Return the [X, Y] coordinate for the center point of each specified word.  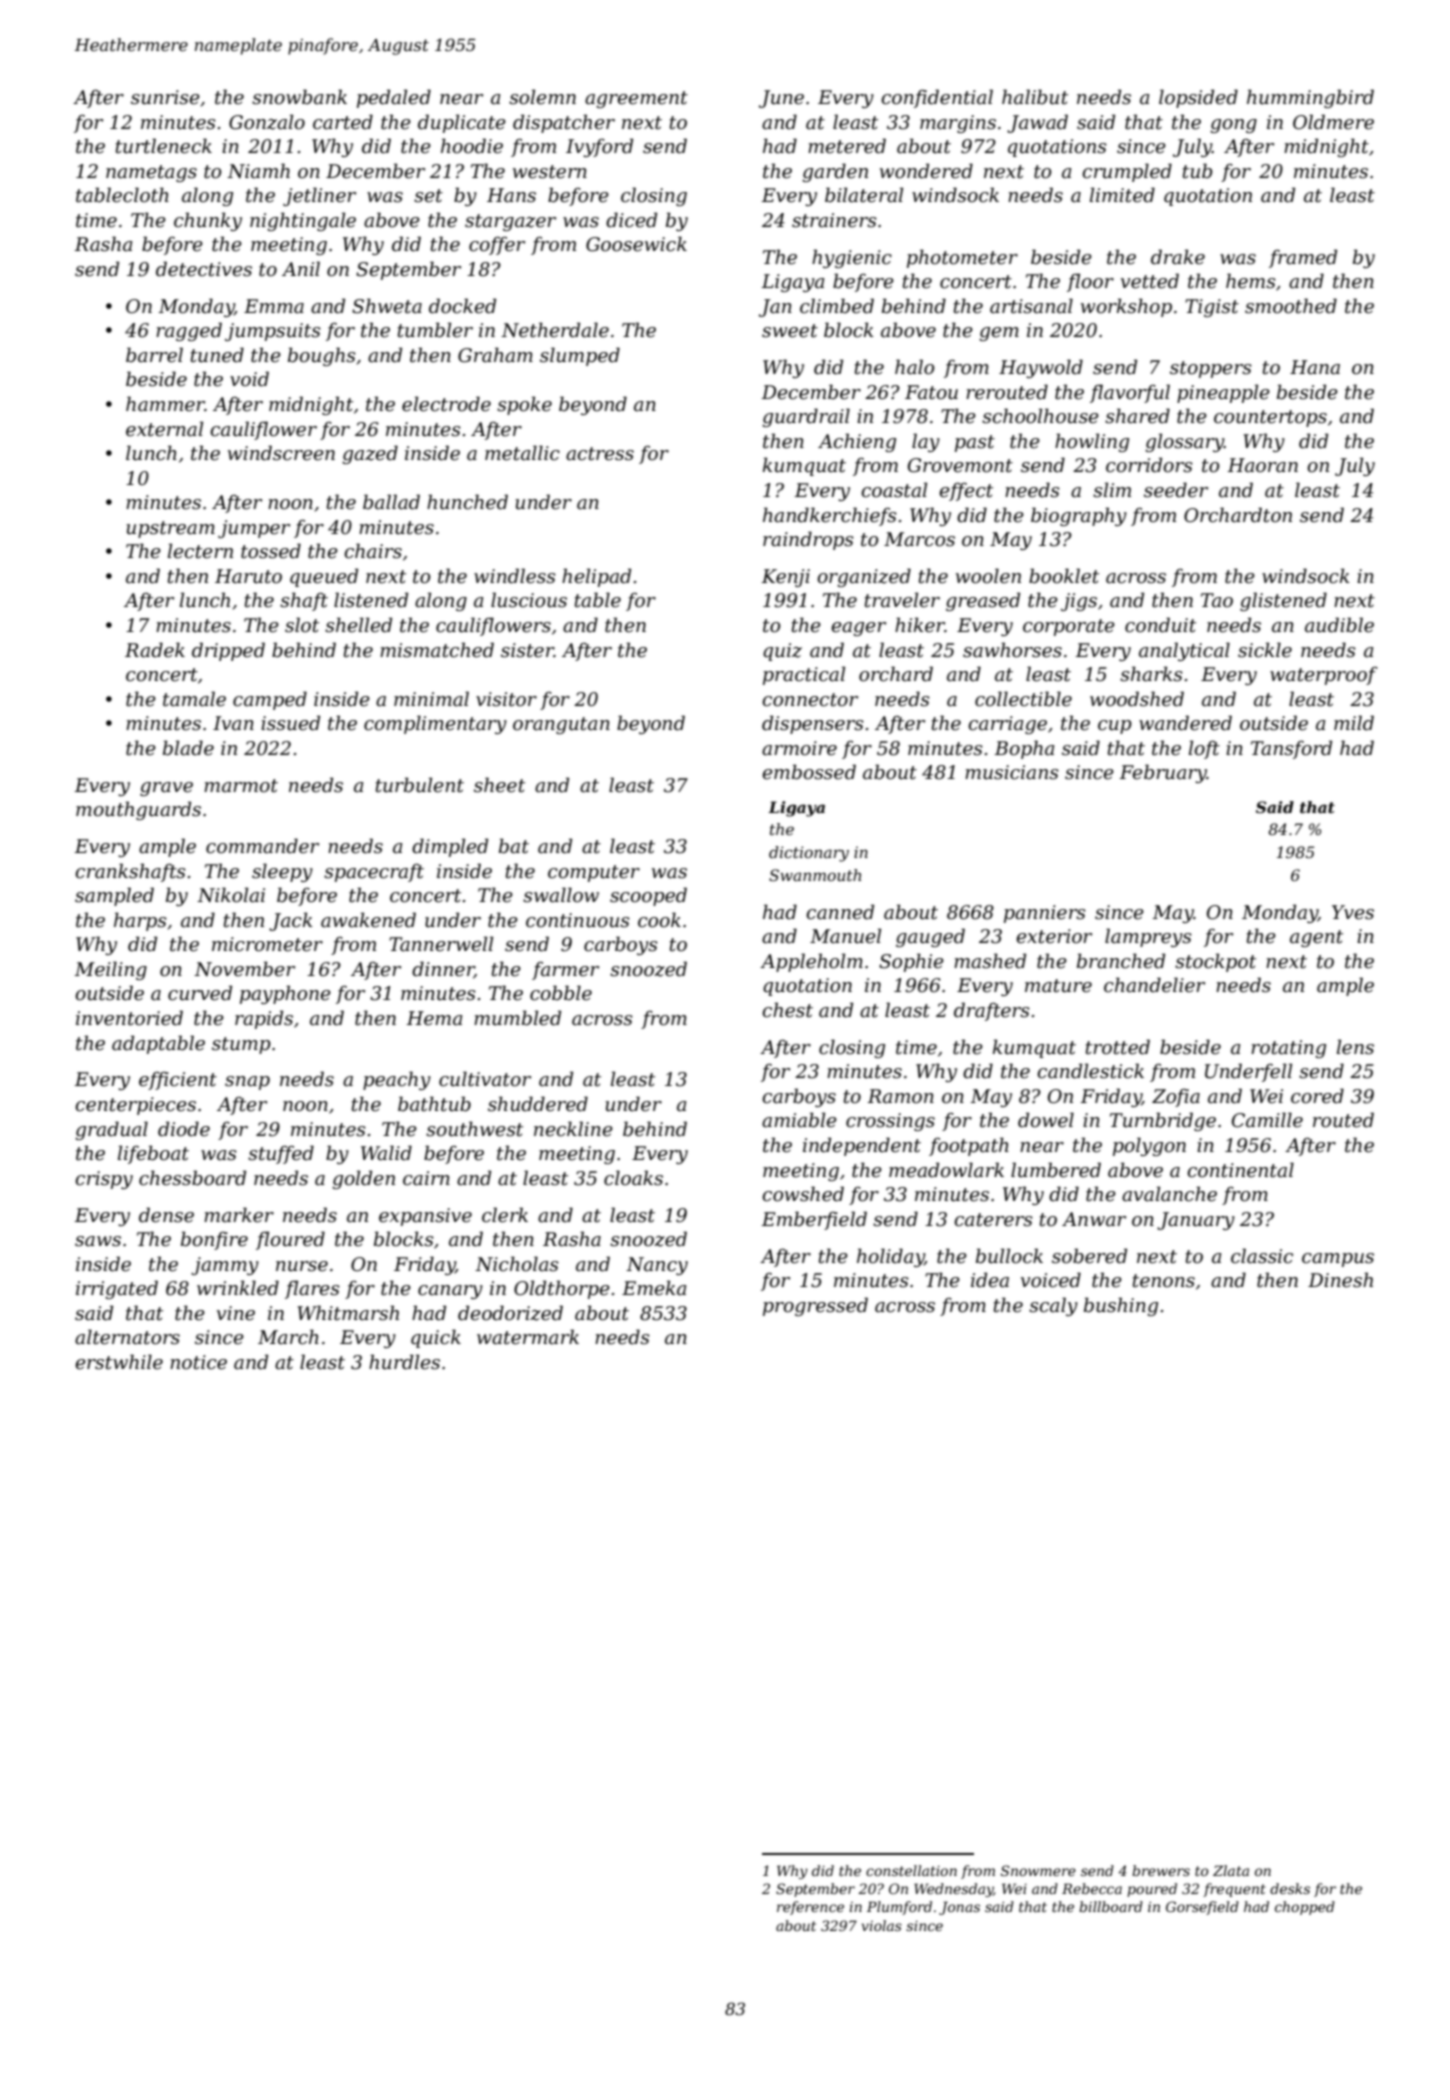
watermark [528, 1337]
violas [882, 1925]
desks [1290, 1888]
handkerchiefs [830, 516]
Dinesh [1340, 1280]
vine [236, 1313]
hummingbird [1310, 98]
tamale [194, 699]
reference [810, 1908]
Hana [1315, 367]
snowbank [299, 97]
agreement [636, 99]
